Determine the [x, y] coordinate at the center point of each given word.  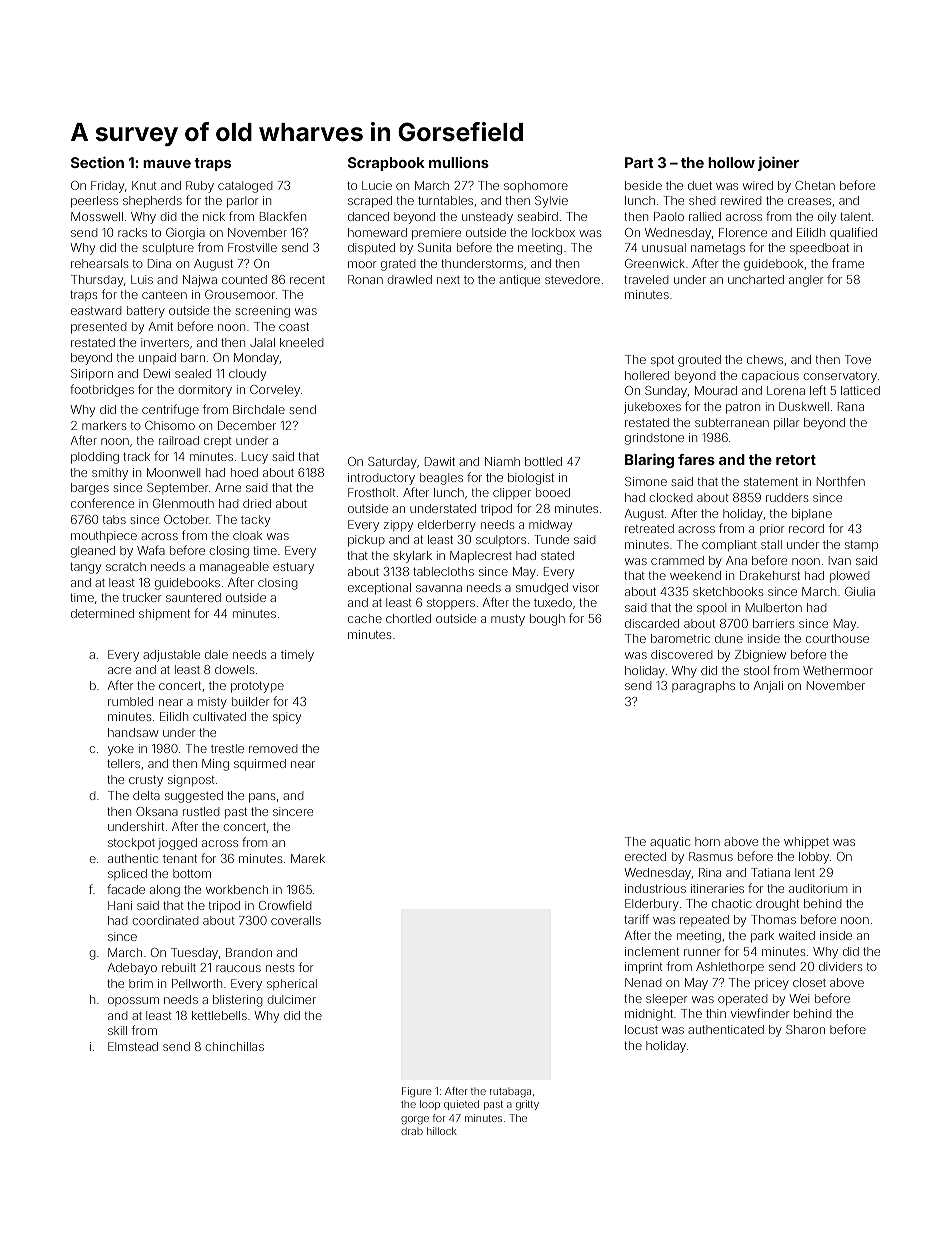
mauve [167, 164]
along [165, 891]
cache [365, 618]
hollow [731, 162]
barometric [680, 638]
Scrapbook [386, 164]
